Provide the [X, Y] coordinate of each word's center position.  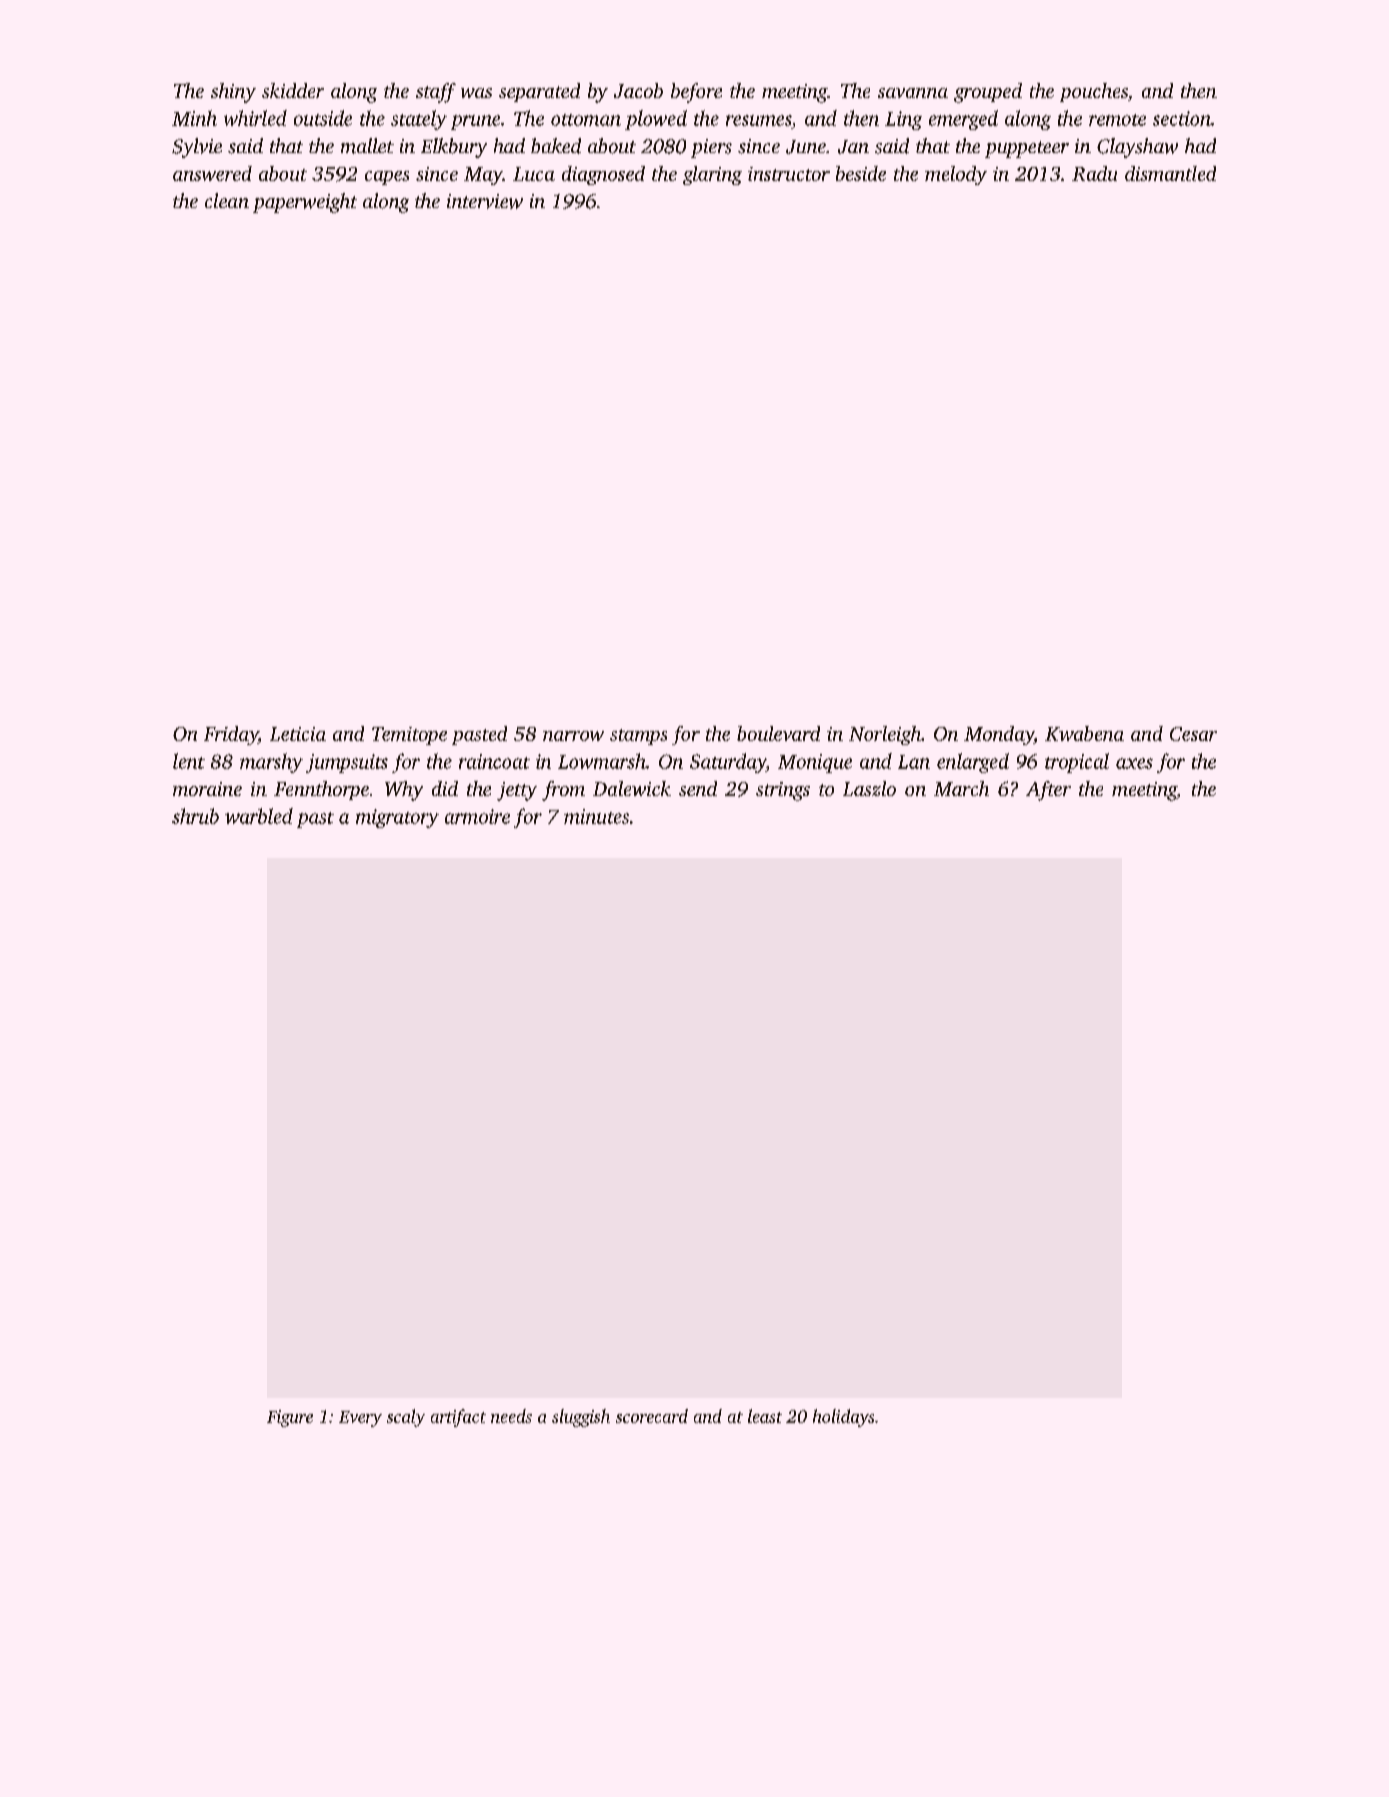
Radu [1094, 173]
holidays [843, 1418]
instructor [789, 174]
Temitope [409, 736]
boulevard [778, 733]
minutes [596, 816]
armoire [477, 816]
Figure [290, 1418]
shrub [195, 816]
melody [956, 175]
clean [227, 200]
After [1048, 791]
